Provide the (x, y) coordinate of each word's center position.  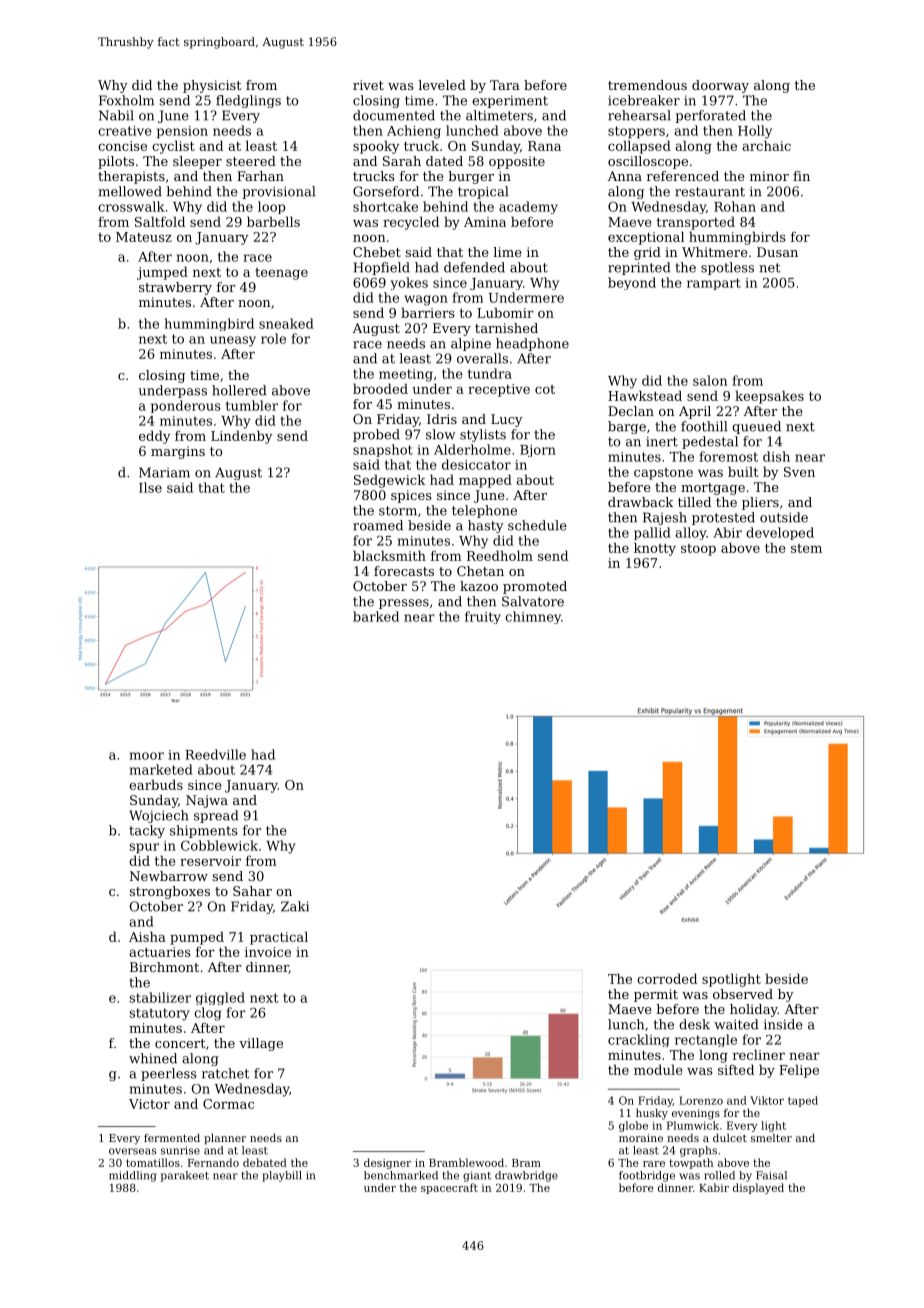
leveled (442, 85)
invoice (268, 952)
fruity (483, 617)
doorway (720, 86)
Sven (799, 472)
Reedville (215, 754)
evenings (696, 1114)
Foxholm (126, 100)
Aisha (147, 936)
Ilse (150, 487)
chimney (533, 617)
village (261, 1044)
